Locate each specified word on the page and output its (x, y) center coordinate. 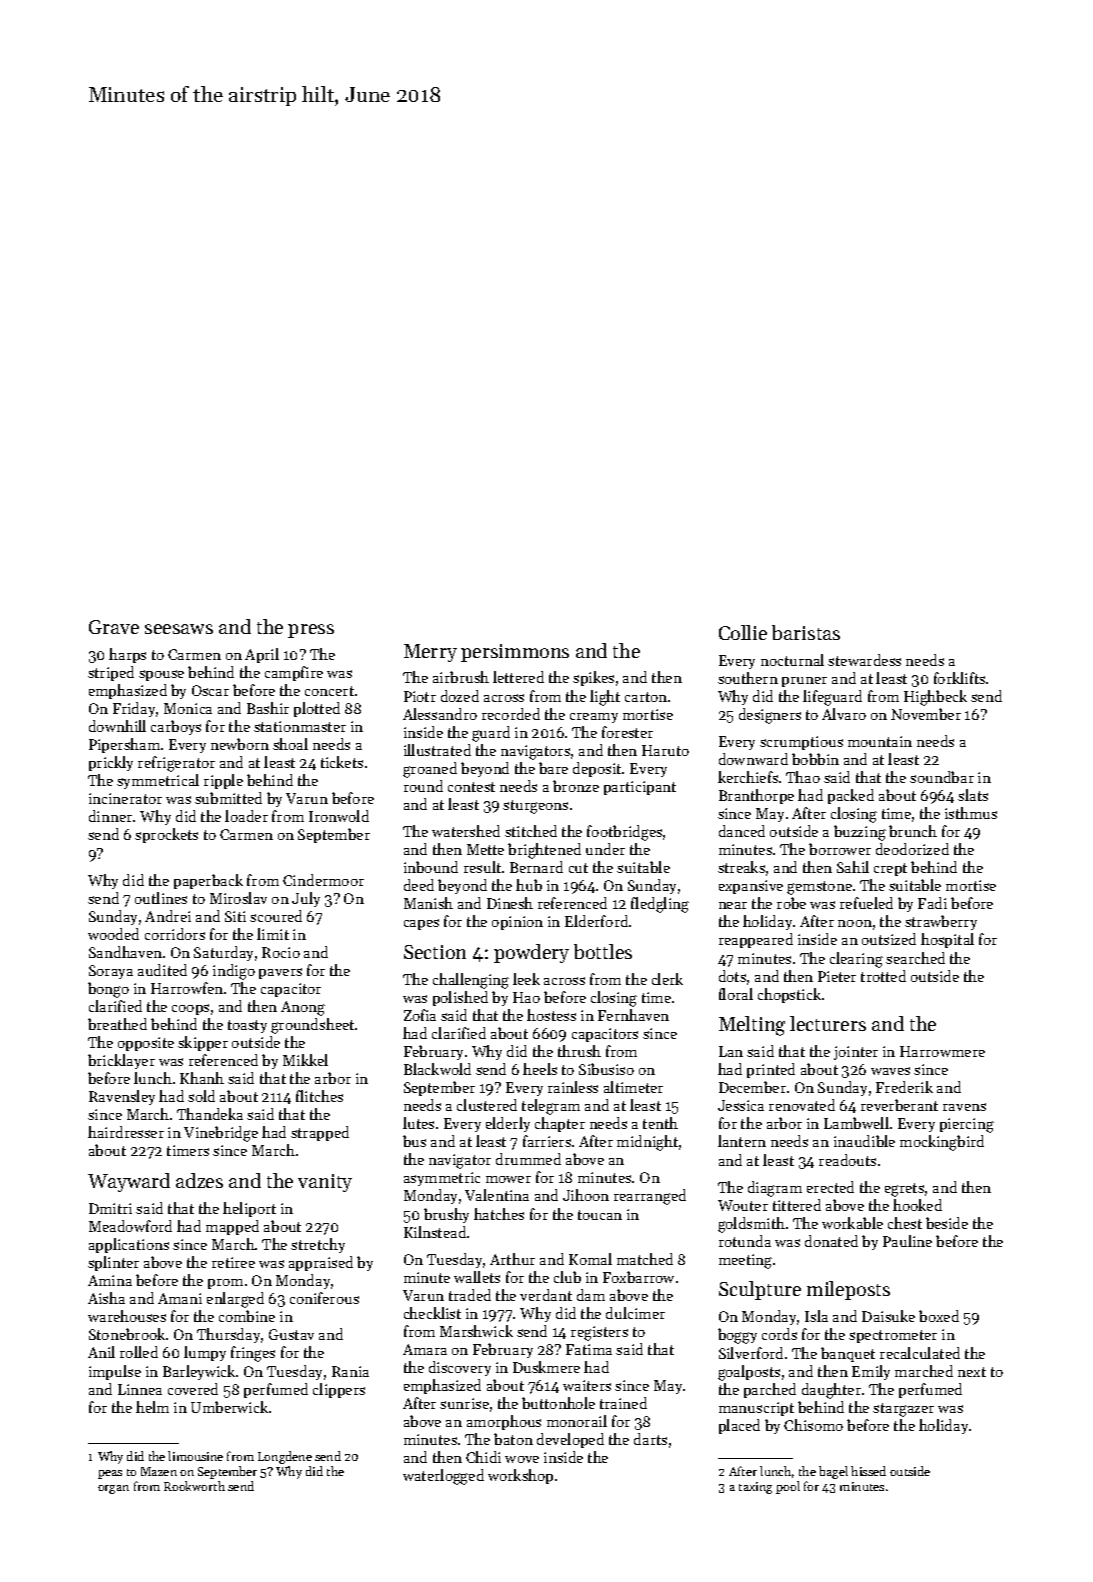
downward (753, 759)
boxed (939, 1316)
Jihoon (586, 1195)
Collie (743, 632)
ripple (223, 781)
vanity (325, 1183)
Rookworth (194, 1486)
